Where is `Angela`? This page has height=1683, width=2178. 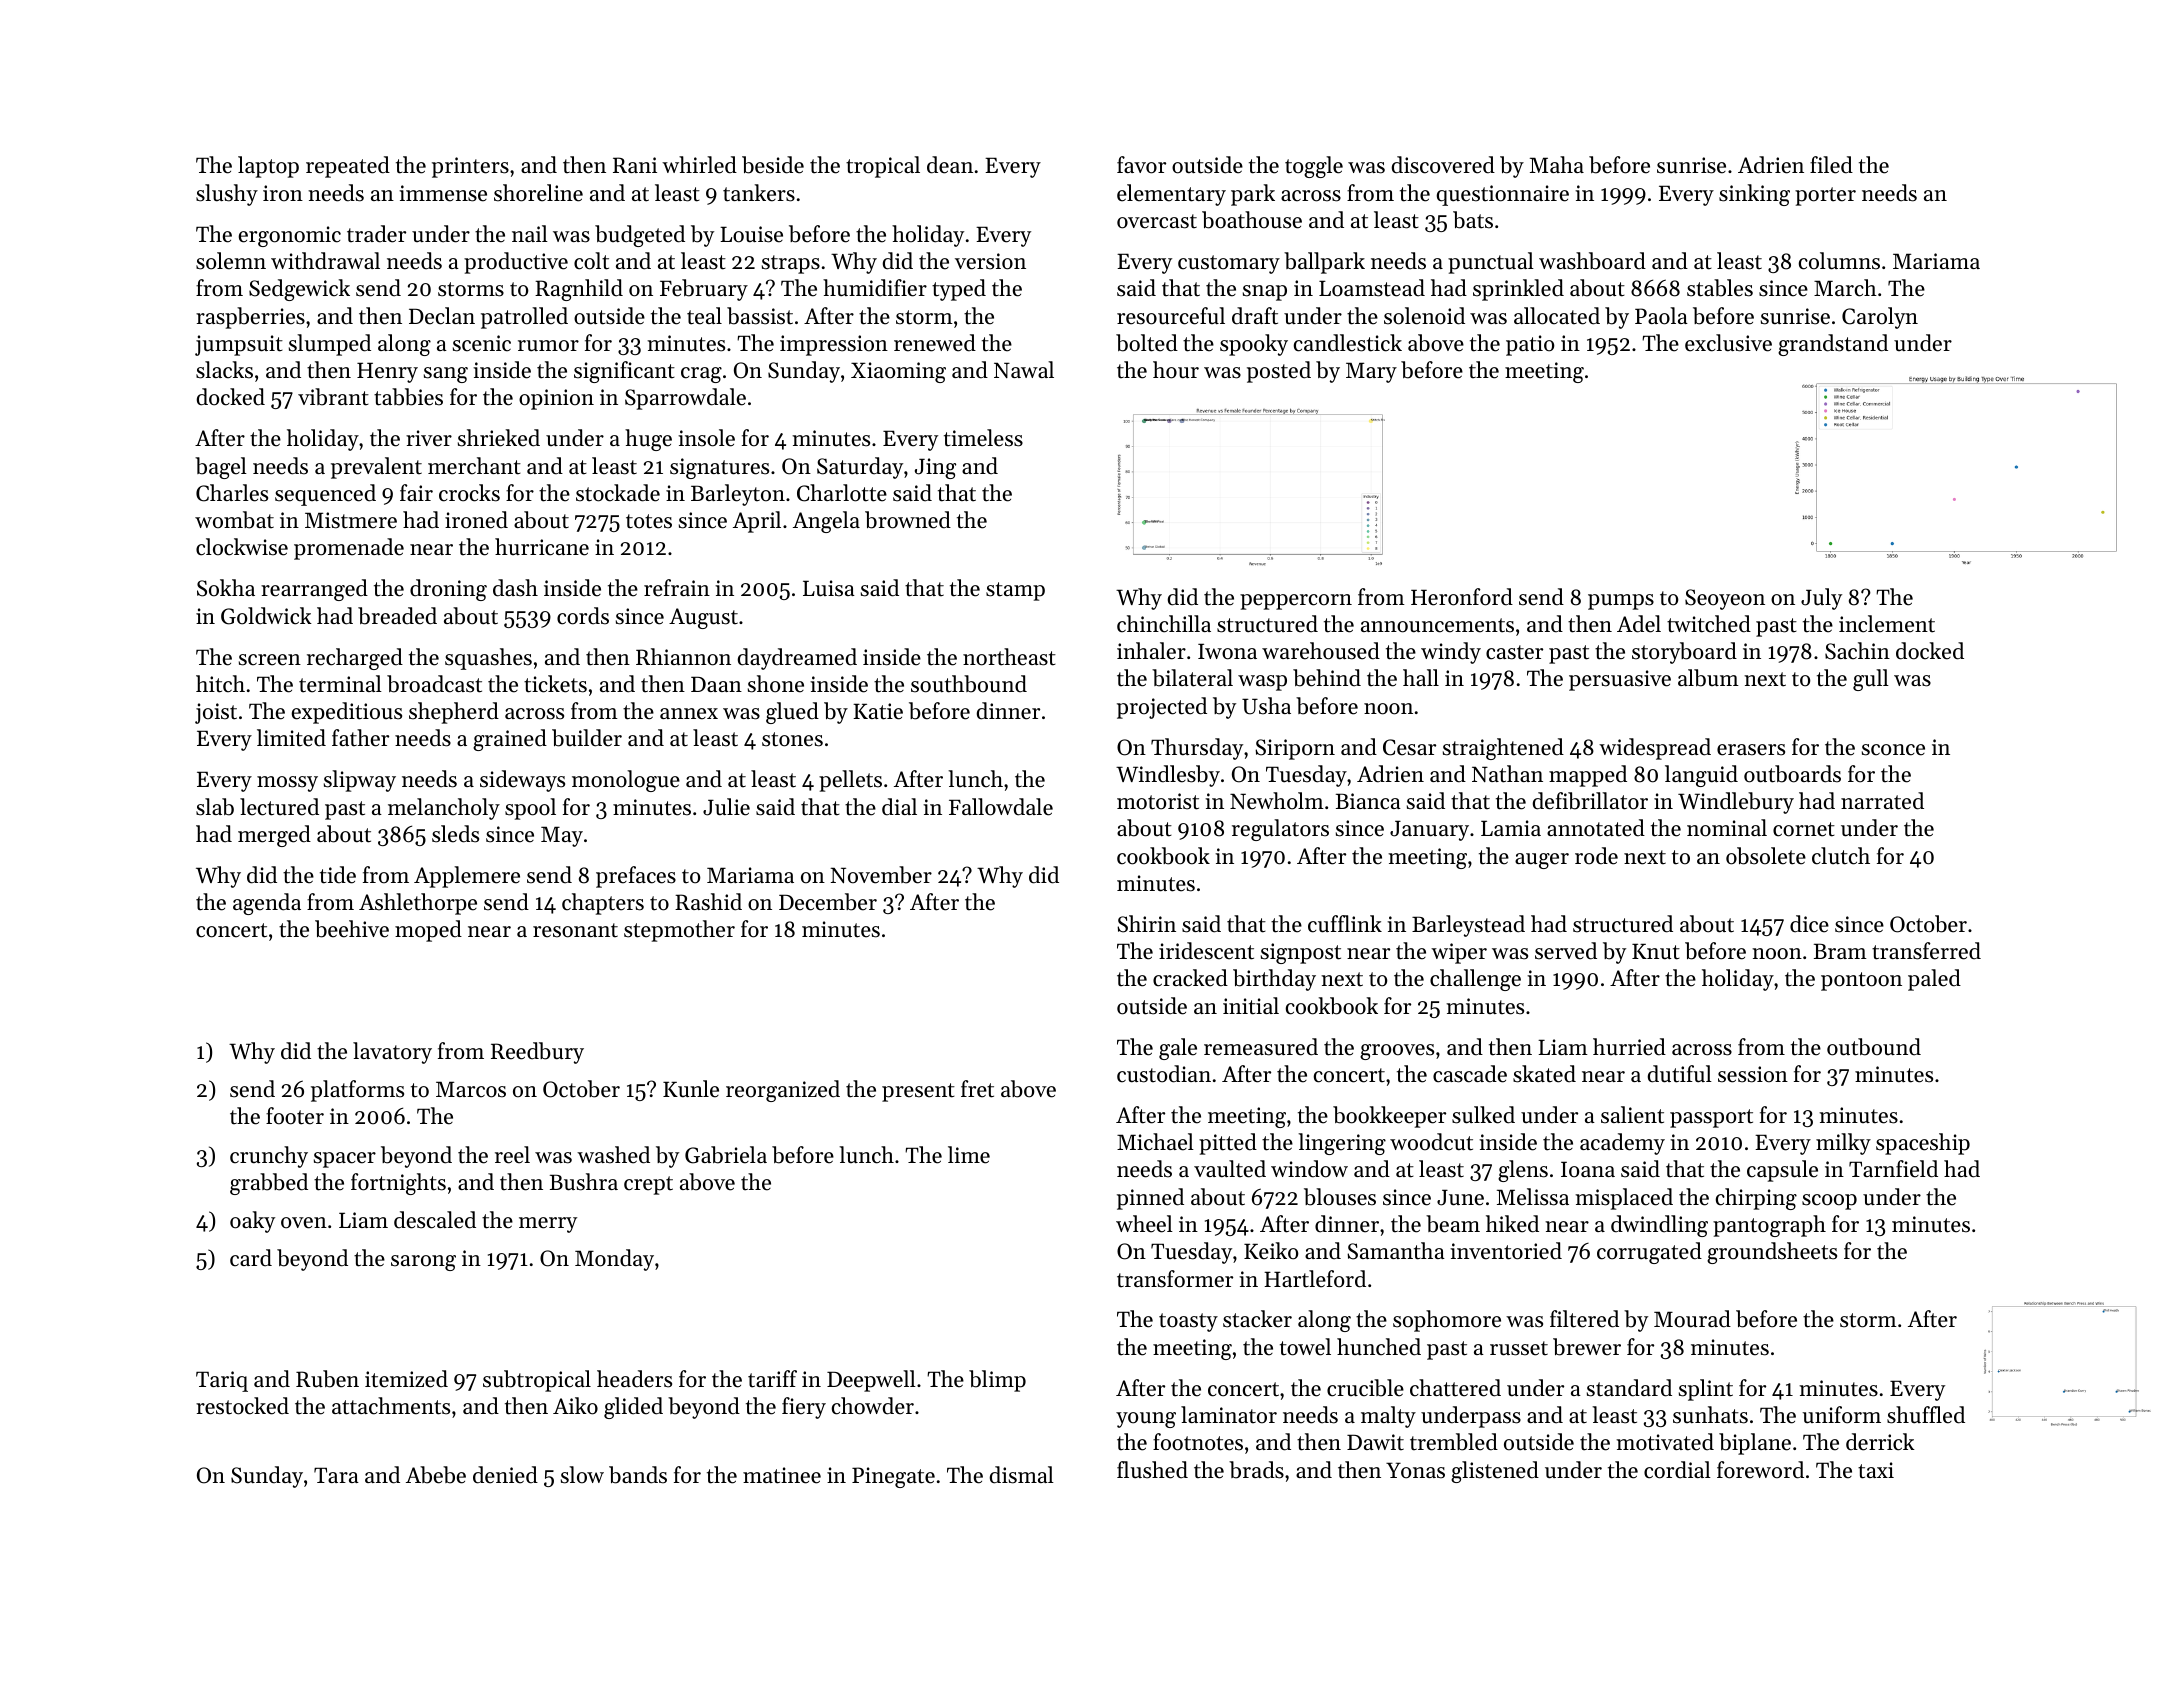 Angela is located at coordinates (826, 522).
